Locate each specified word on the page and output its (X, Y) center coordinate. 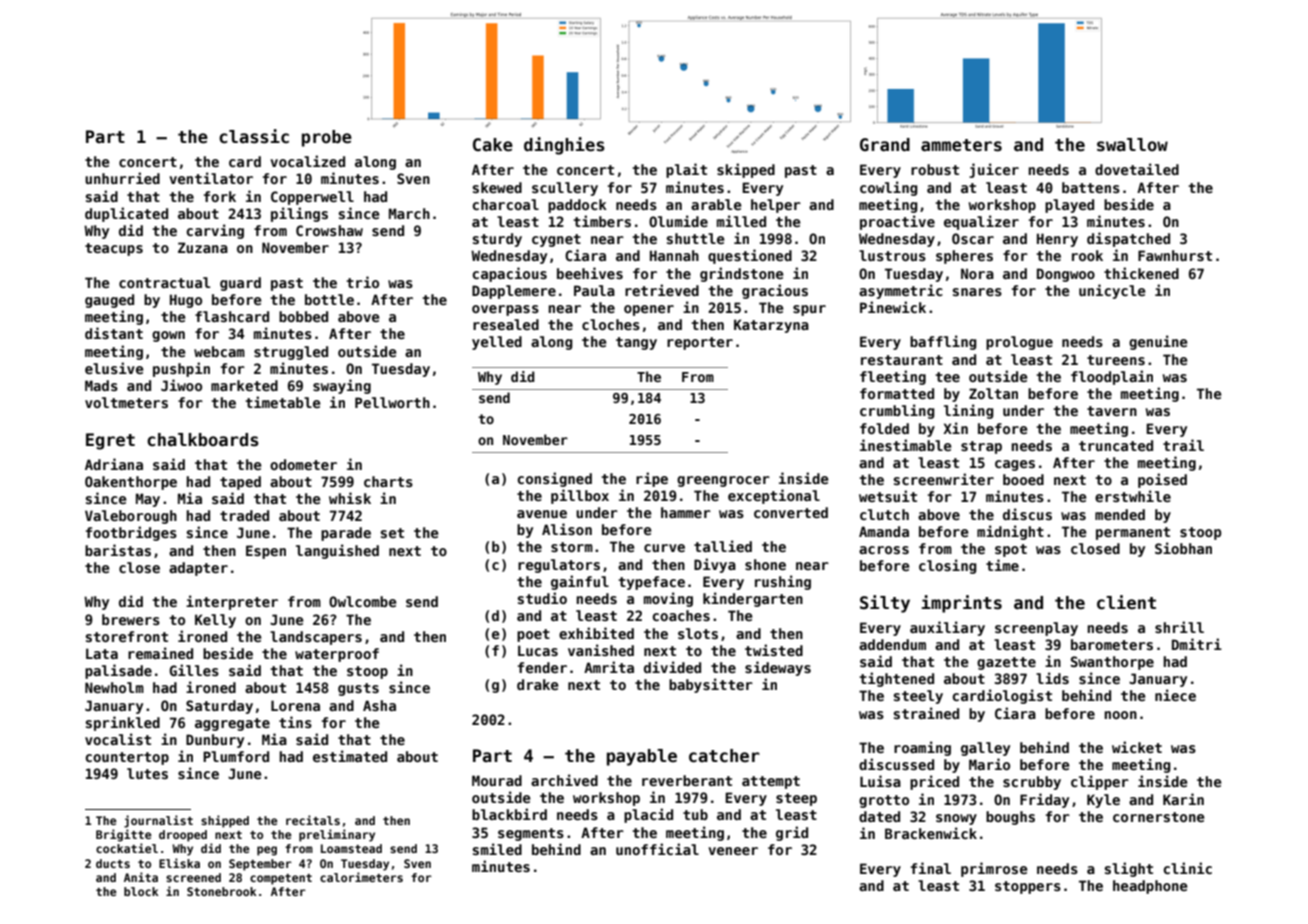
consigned (554, 479)
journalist (158, 821)
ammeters (961, 145)
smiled (497, 849)
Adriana (114, 464)
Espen (266, 552)
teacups (114, 249)
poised (1162, 480)
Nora (977, 273)
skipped (746, 170)
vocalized (307, 161)
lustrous (892, 255)
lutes (147, 773)
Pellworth (392, 402)
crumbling (897, 411)
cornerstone (1159, 817)
